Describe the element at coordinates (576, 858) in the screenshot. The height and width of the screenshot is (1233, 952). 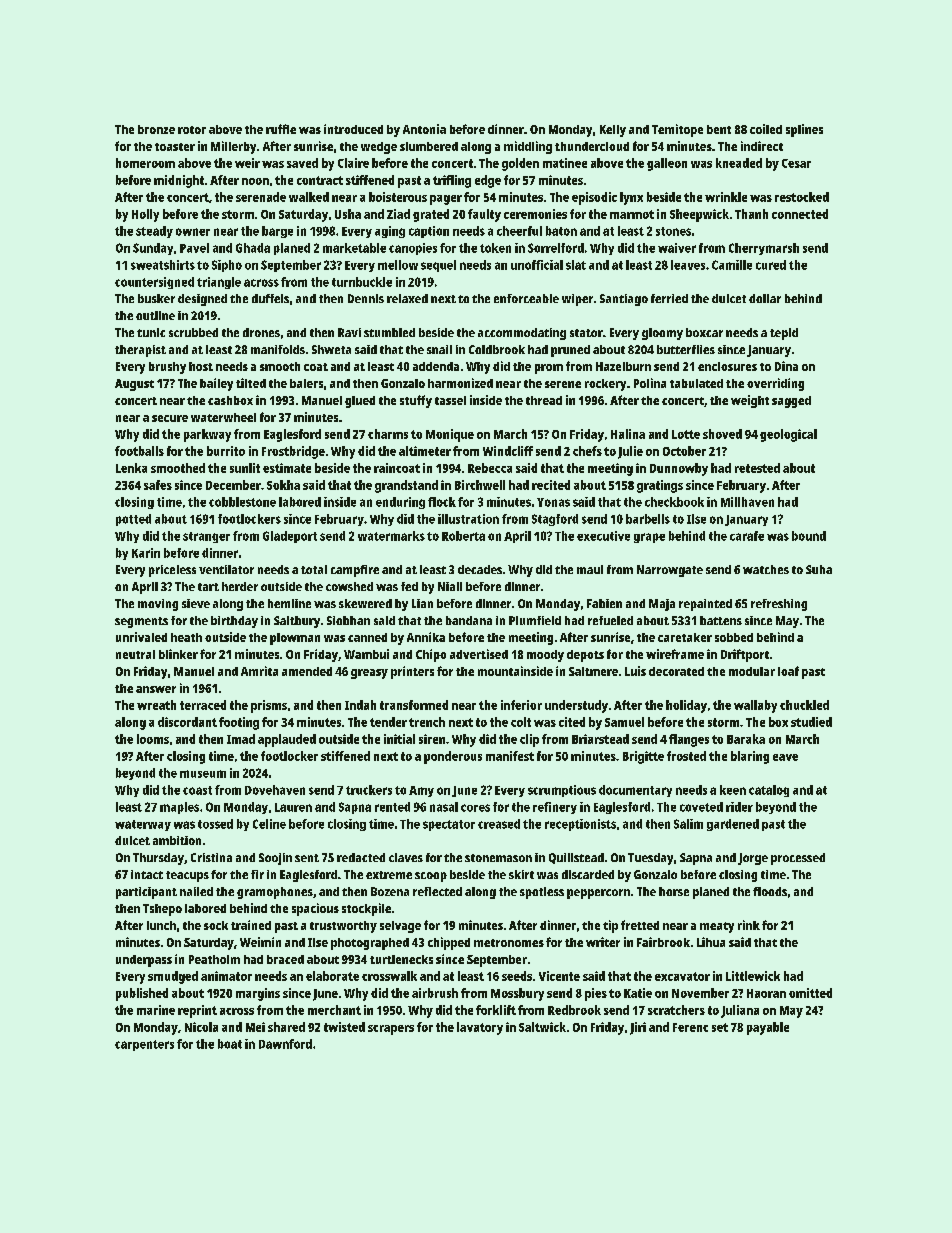
I see `Quillstead` at that location.
